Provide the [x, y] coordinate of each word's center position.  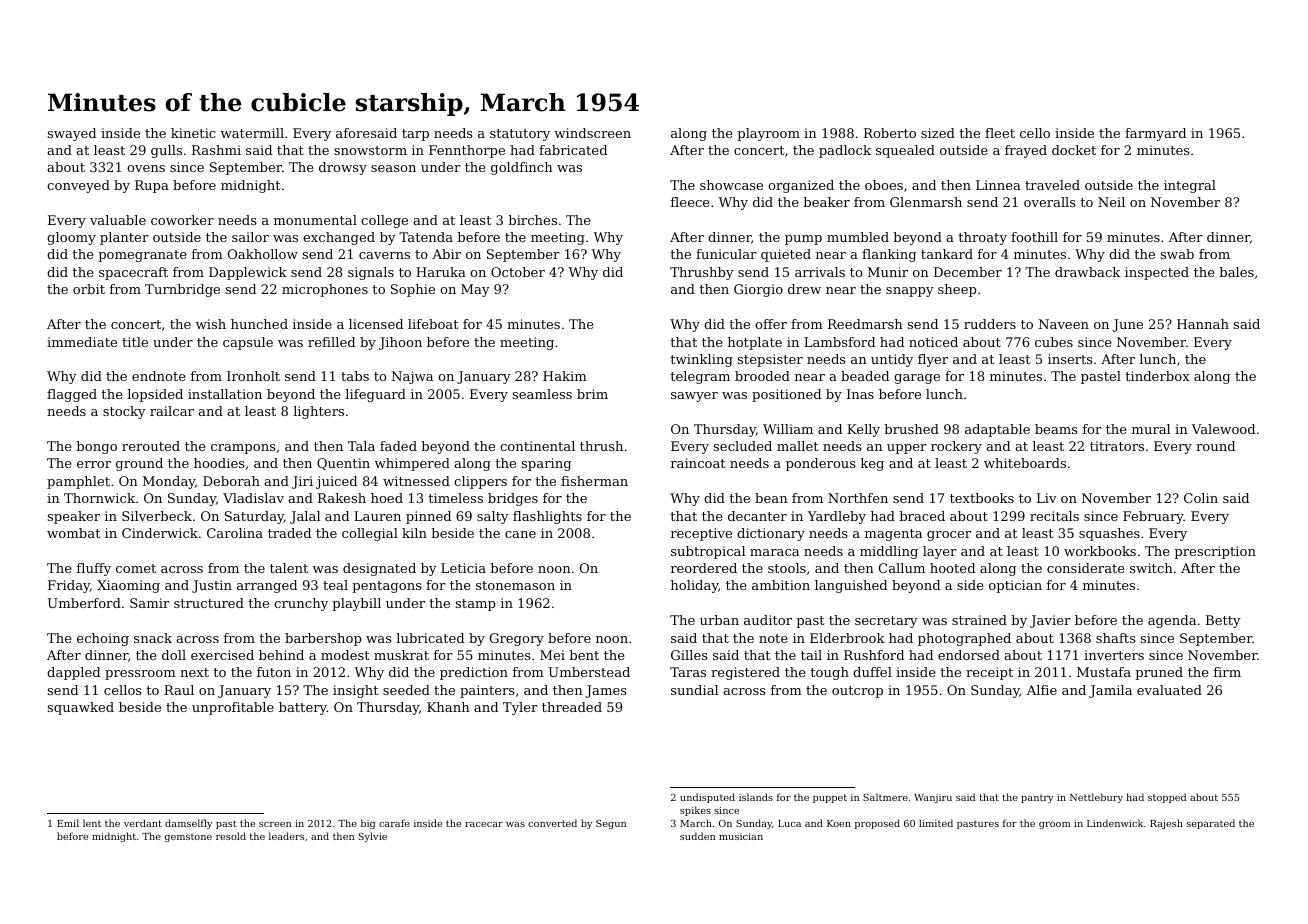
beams [1056, 429]
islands [756, 797]
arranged [267, 586]
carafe [394, 823]
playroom [768, 134]
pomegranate [142, 256]
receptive [701, 534]
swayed [72, 134]
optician [1015, 586]
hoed [387, 498]
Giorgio [758, 290]
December [968, 272]
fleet [1000, 133]
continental [537, 446]
